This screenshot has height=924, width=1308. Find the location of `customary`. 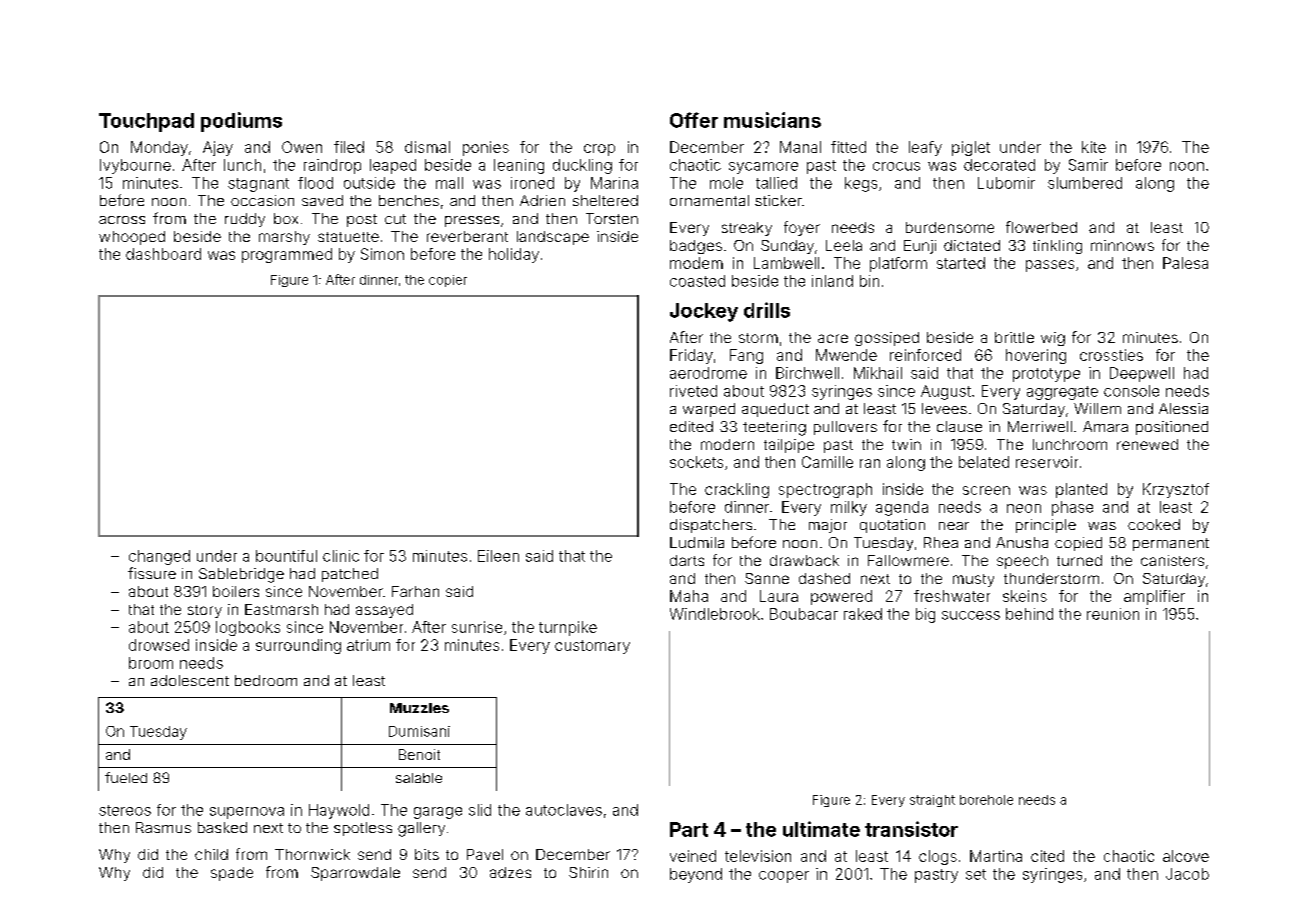

customary is located at coordinates (592, 647).
